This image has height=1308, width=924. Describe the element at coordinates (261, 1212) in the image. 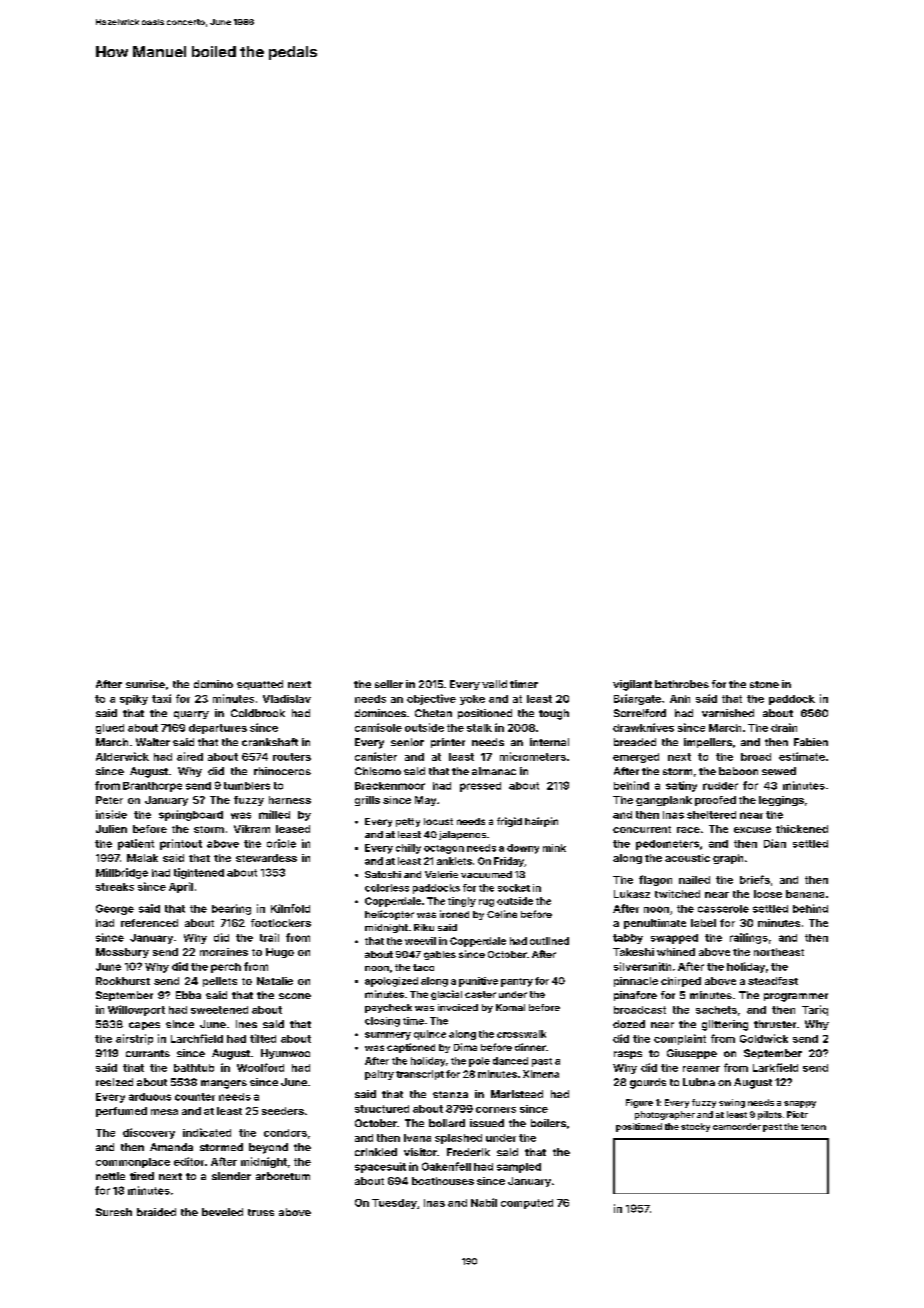

I see `truss` at that location.
